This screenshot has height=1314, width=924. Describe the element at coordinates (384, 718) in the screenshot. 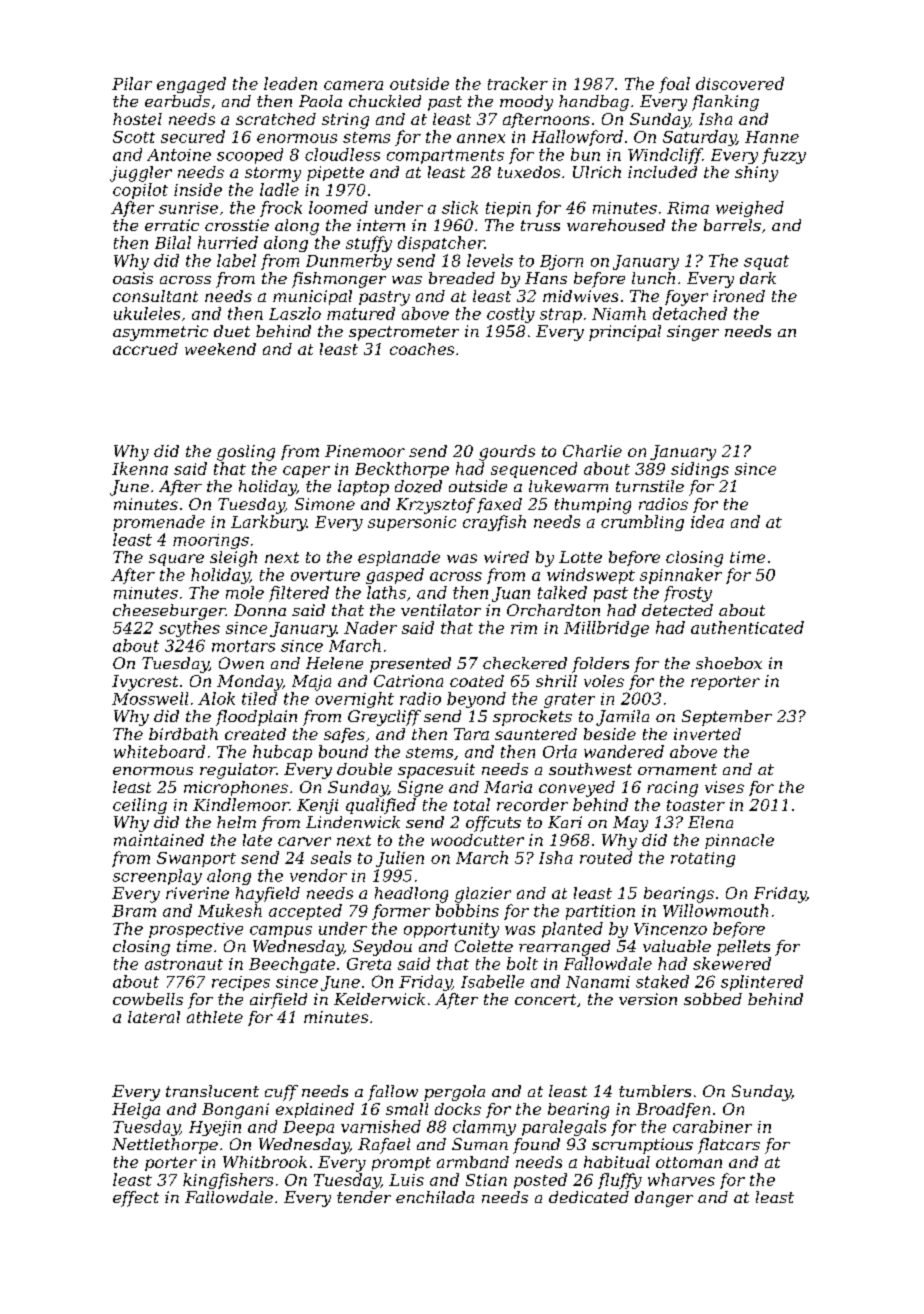

I see `Greycliff` at that location.
